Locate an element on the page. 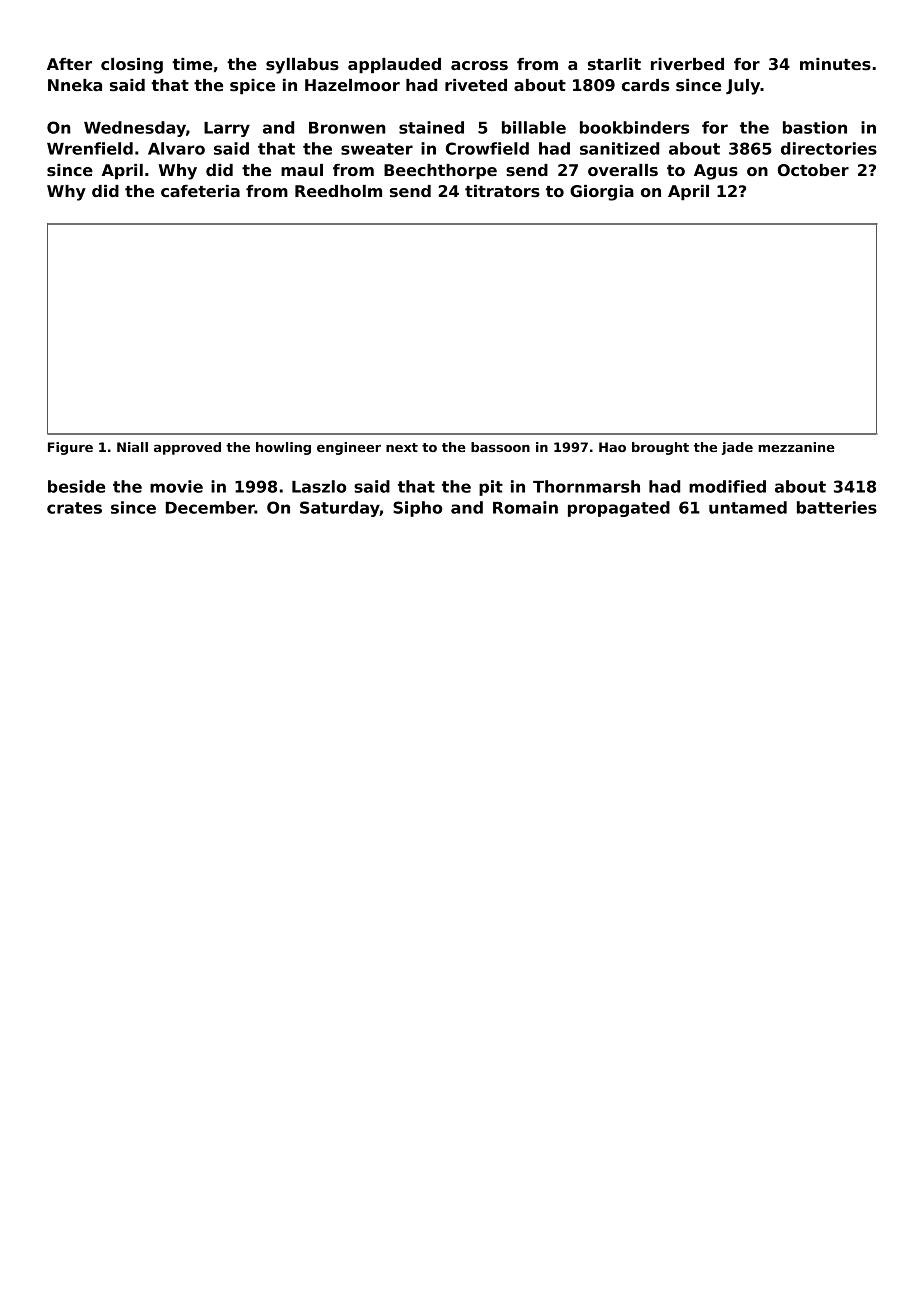  mezzanine is located at coordinates (796, 447).
